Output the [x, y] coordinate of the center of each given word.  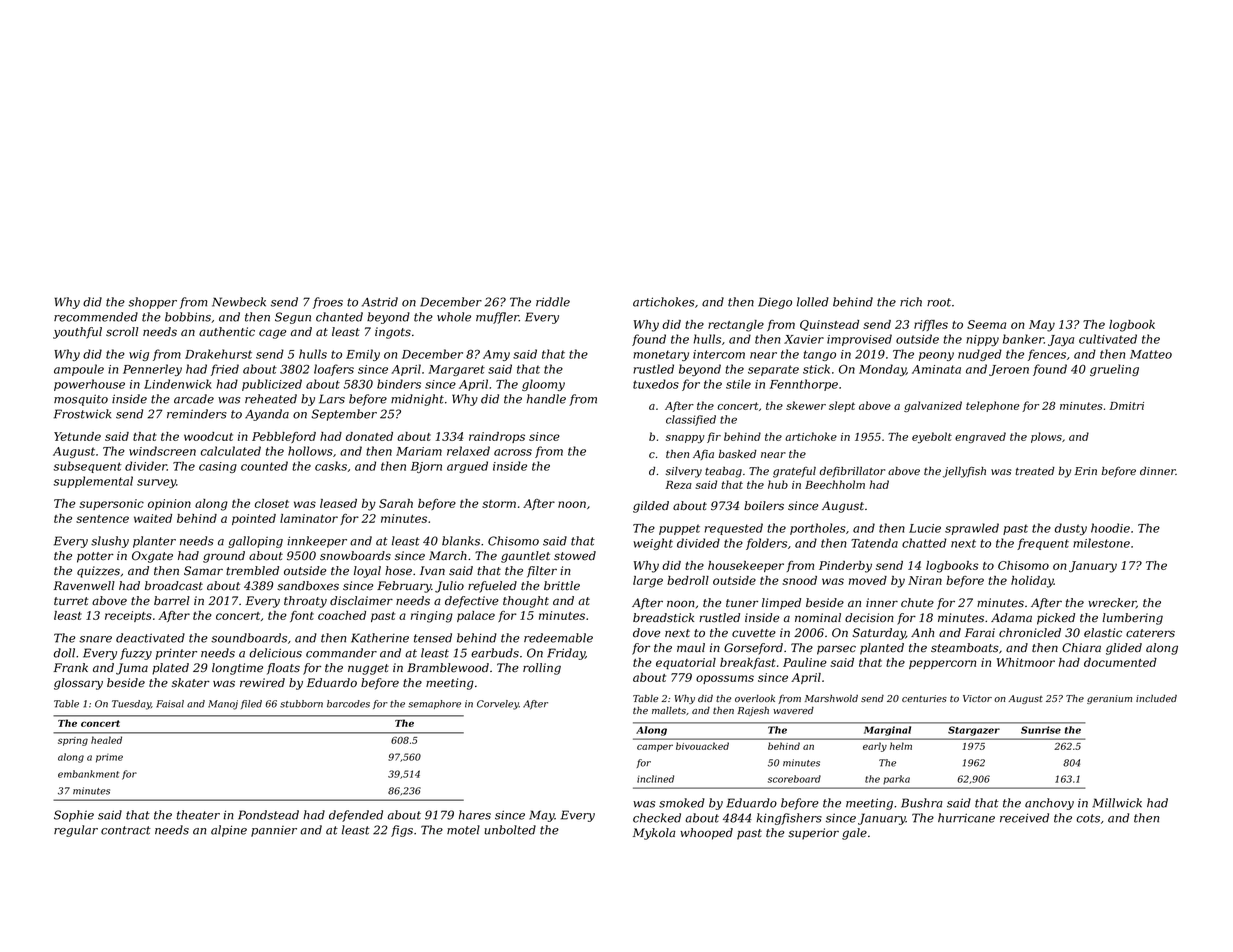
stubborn [301, 704]
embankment [88, 774]
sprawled [972, 529]
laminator [309, 518]
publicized [272, 385]
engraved [980, 437]
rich [911, 302]
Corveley [498, 705]
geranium [1109, 699]
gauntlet [525, 557]
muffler [497, 318]
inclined [655, 779]
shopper [152, 303]
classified [691, 420]
